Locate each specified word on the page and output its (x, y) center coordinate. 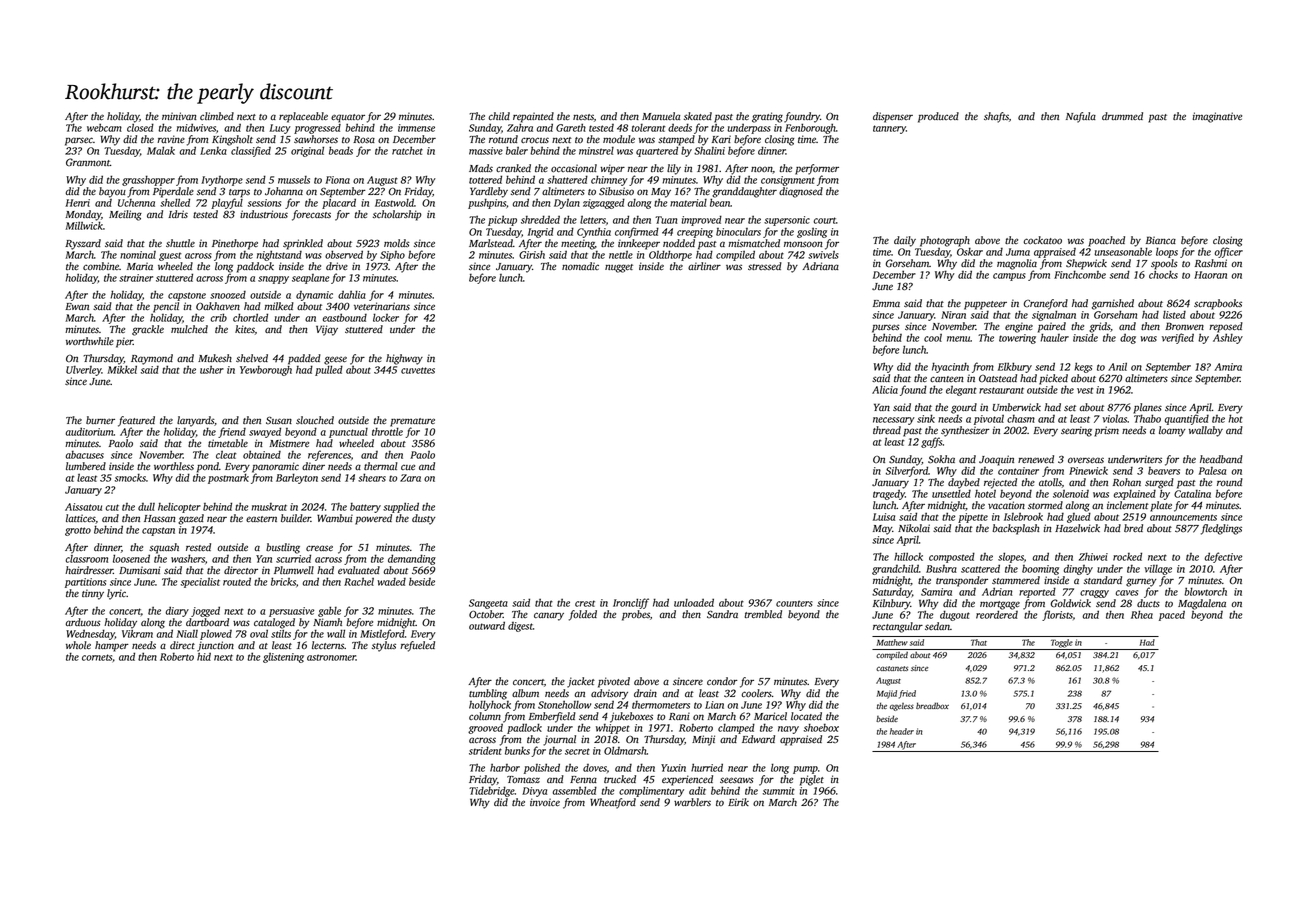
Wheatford (613, 803)
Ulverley (84, 371)
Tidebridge (492, 791)
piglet (812, 780)
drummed (1122, 116)
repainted (533, 117)
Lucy (280, 129)
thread (887, 430)
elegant (961, 391)
